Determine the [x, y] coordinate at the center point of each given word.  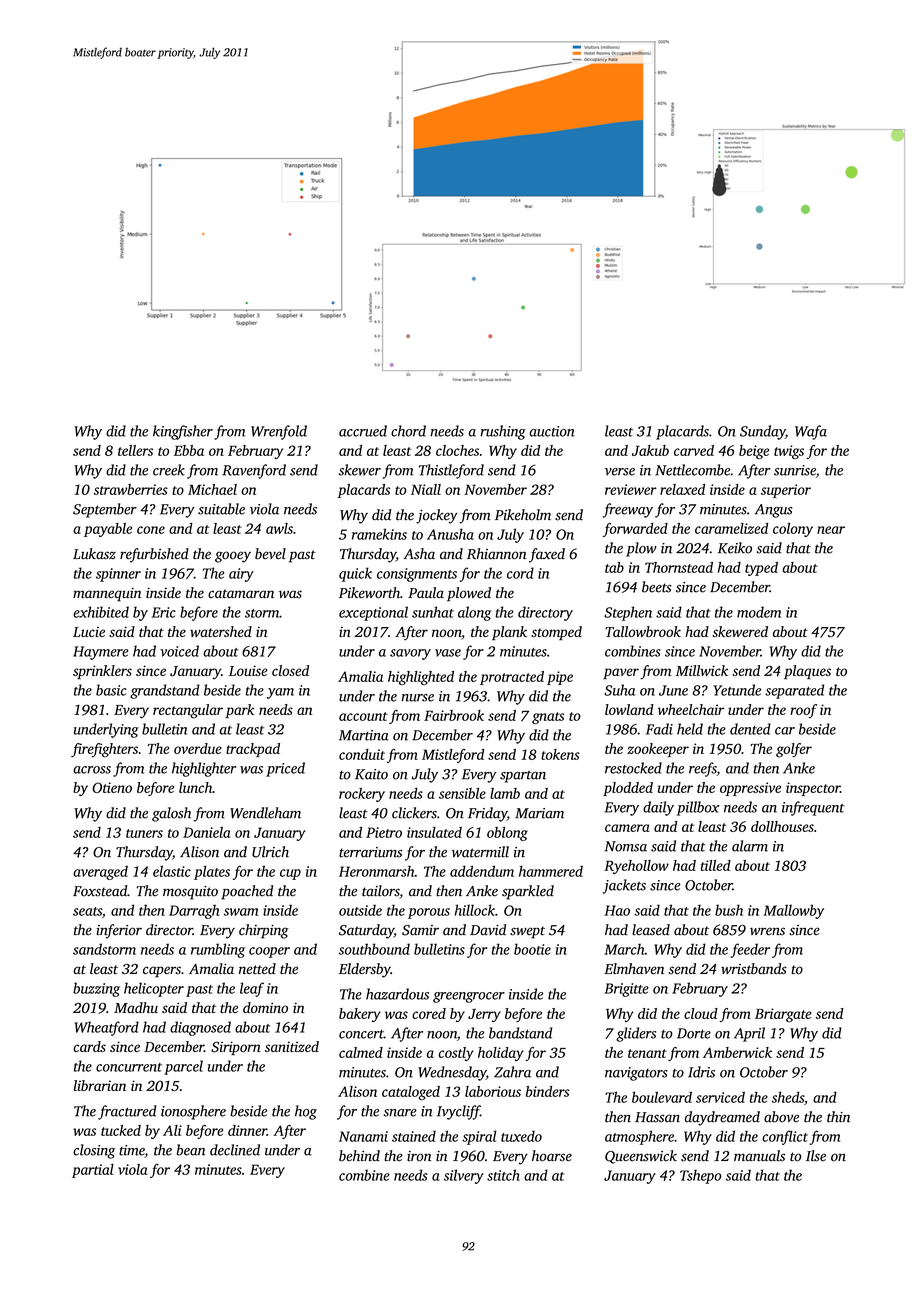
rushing [503, 432]
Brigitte [626, 990]
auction [552, 431]
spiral [479, 1137]
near [831, 530]
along [474, 613]
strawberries [131, 489]
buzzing [96, 989]
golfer [794, 750]
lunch [195, 787]
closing [94, 1151]
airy [241, 575]
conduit [362, 754]
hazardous [397, 994]
